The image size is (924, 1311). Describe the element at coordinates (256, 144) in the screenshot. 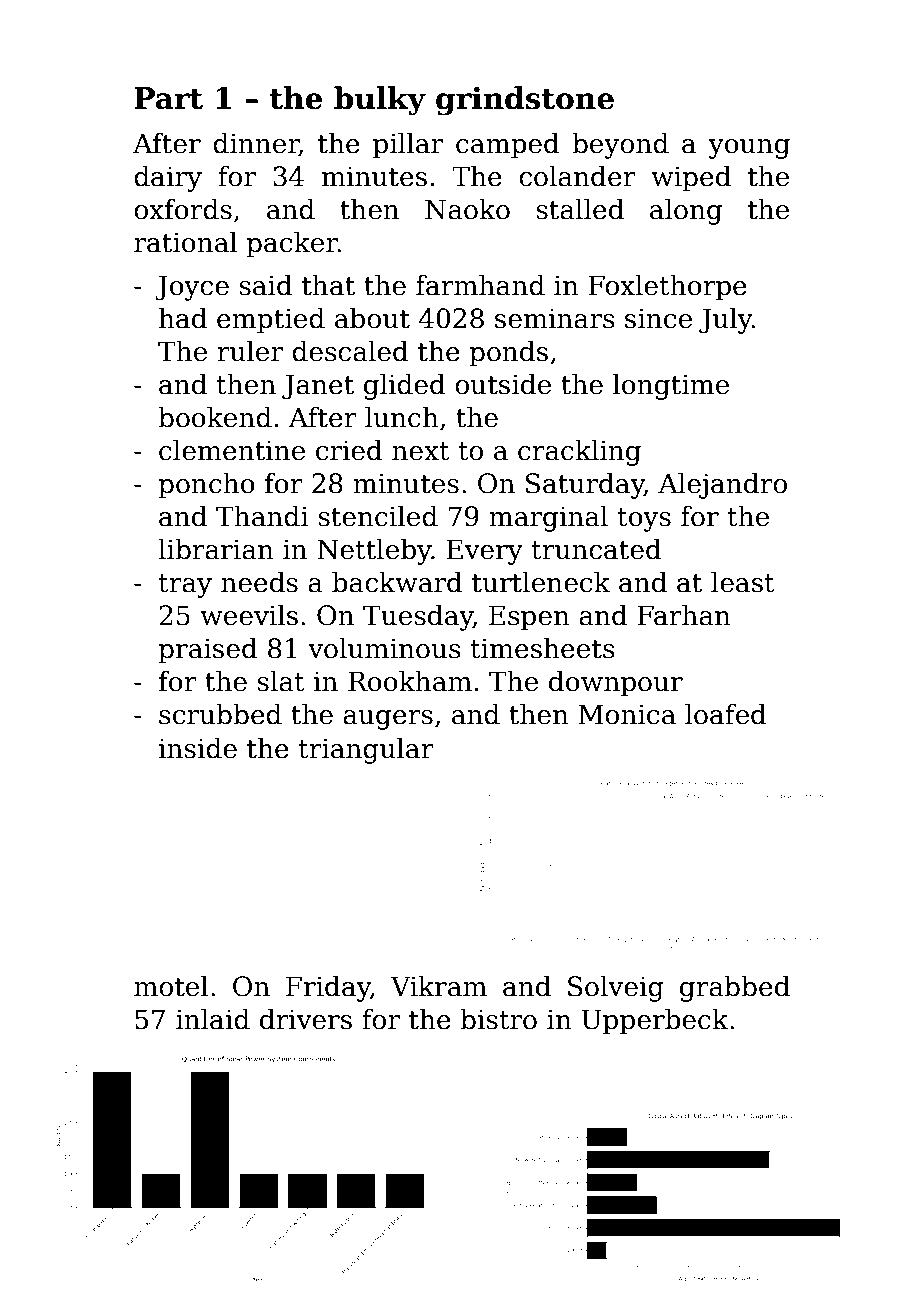

I see `dinner` at that location.
